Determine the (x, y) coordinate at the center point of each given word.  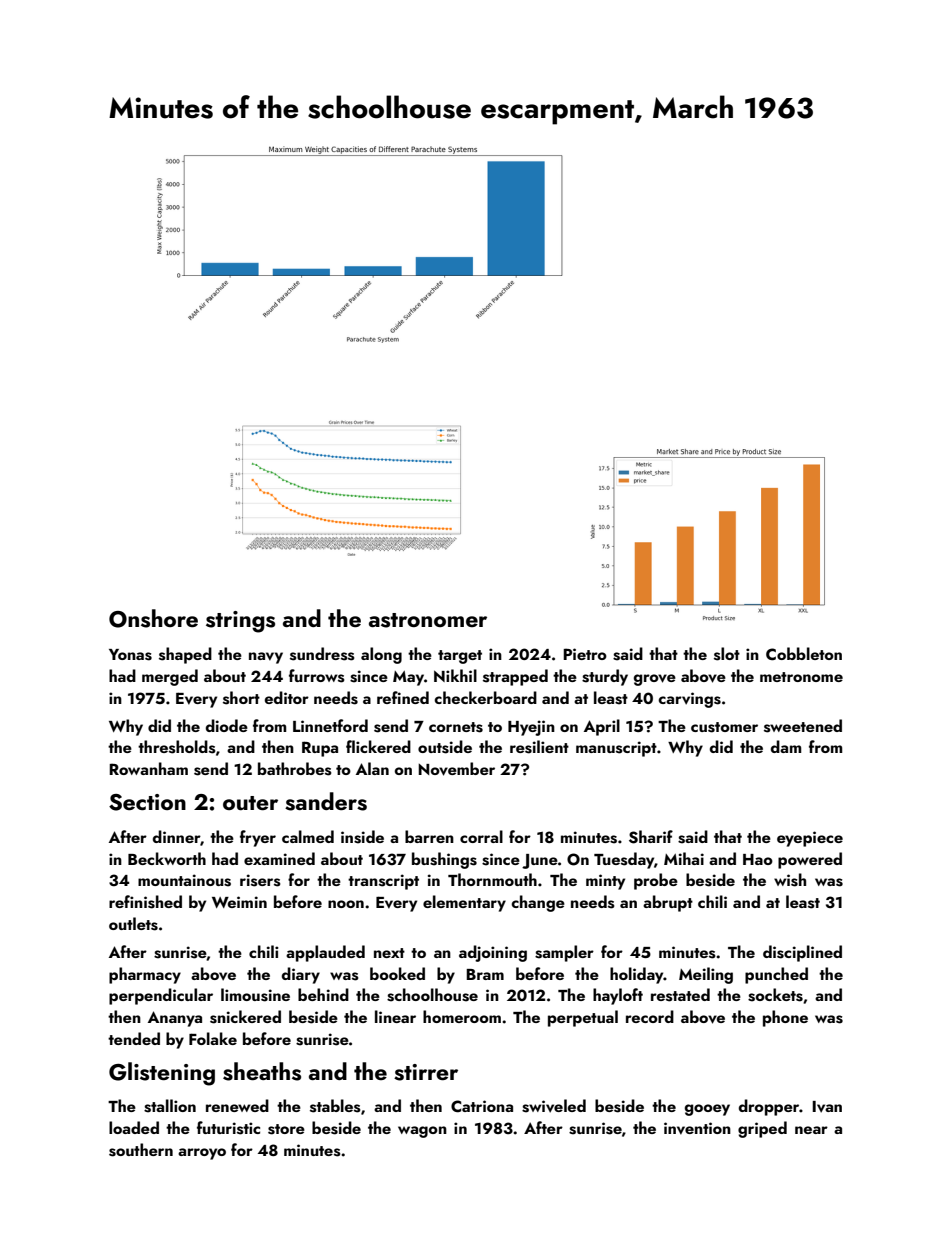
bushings (444, 860)
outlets (133, 924)
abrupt (668, 903)
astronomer (428, 620)
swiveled (554, 1106)
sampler (564, 953)
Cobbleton (804, 654)
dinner (177, 838)
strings (240, 622)
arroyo (202, 1154)
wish (790, 880)
